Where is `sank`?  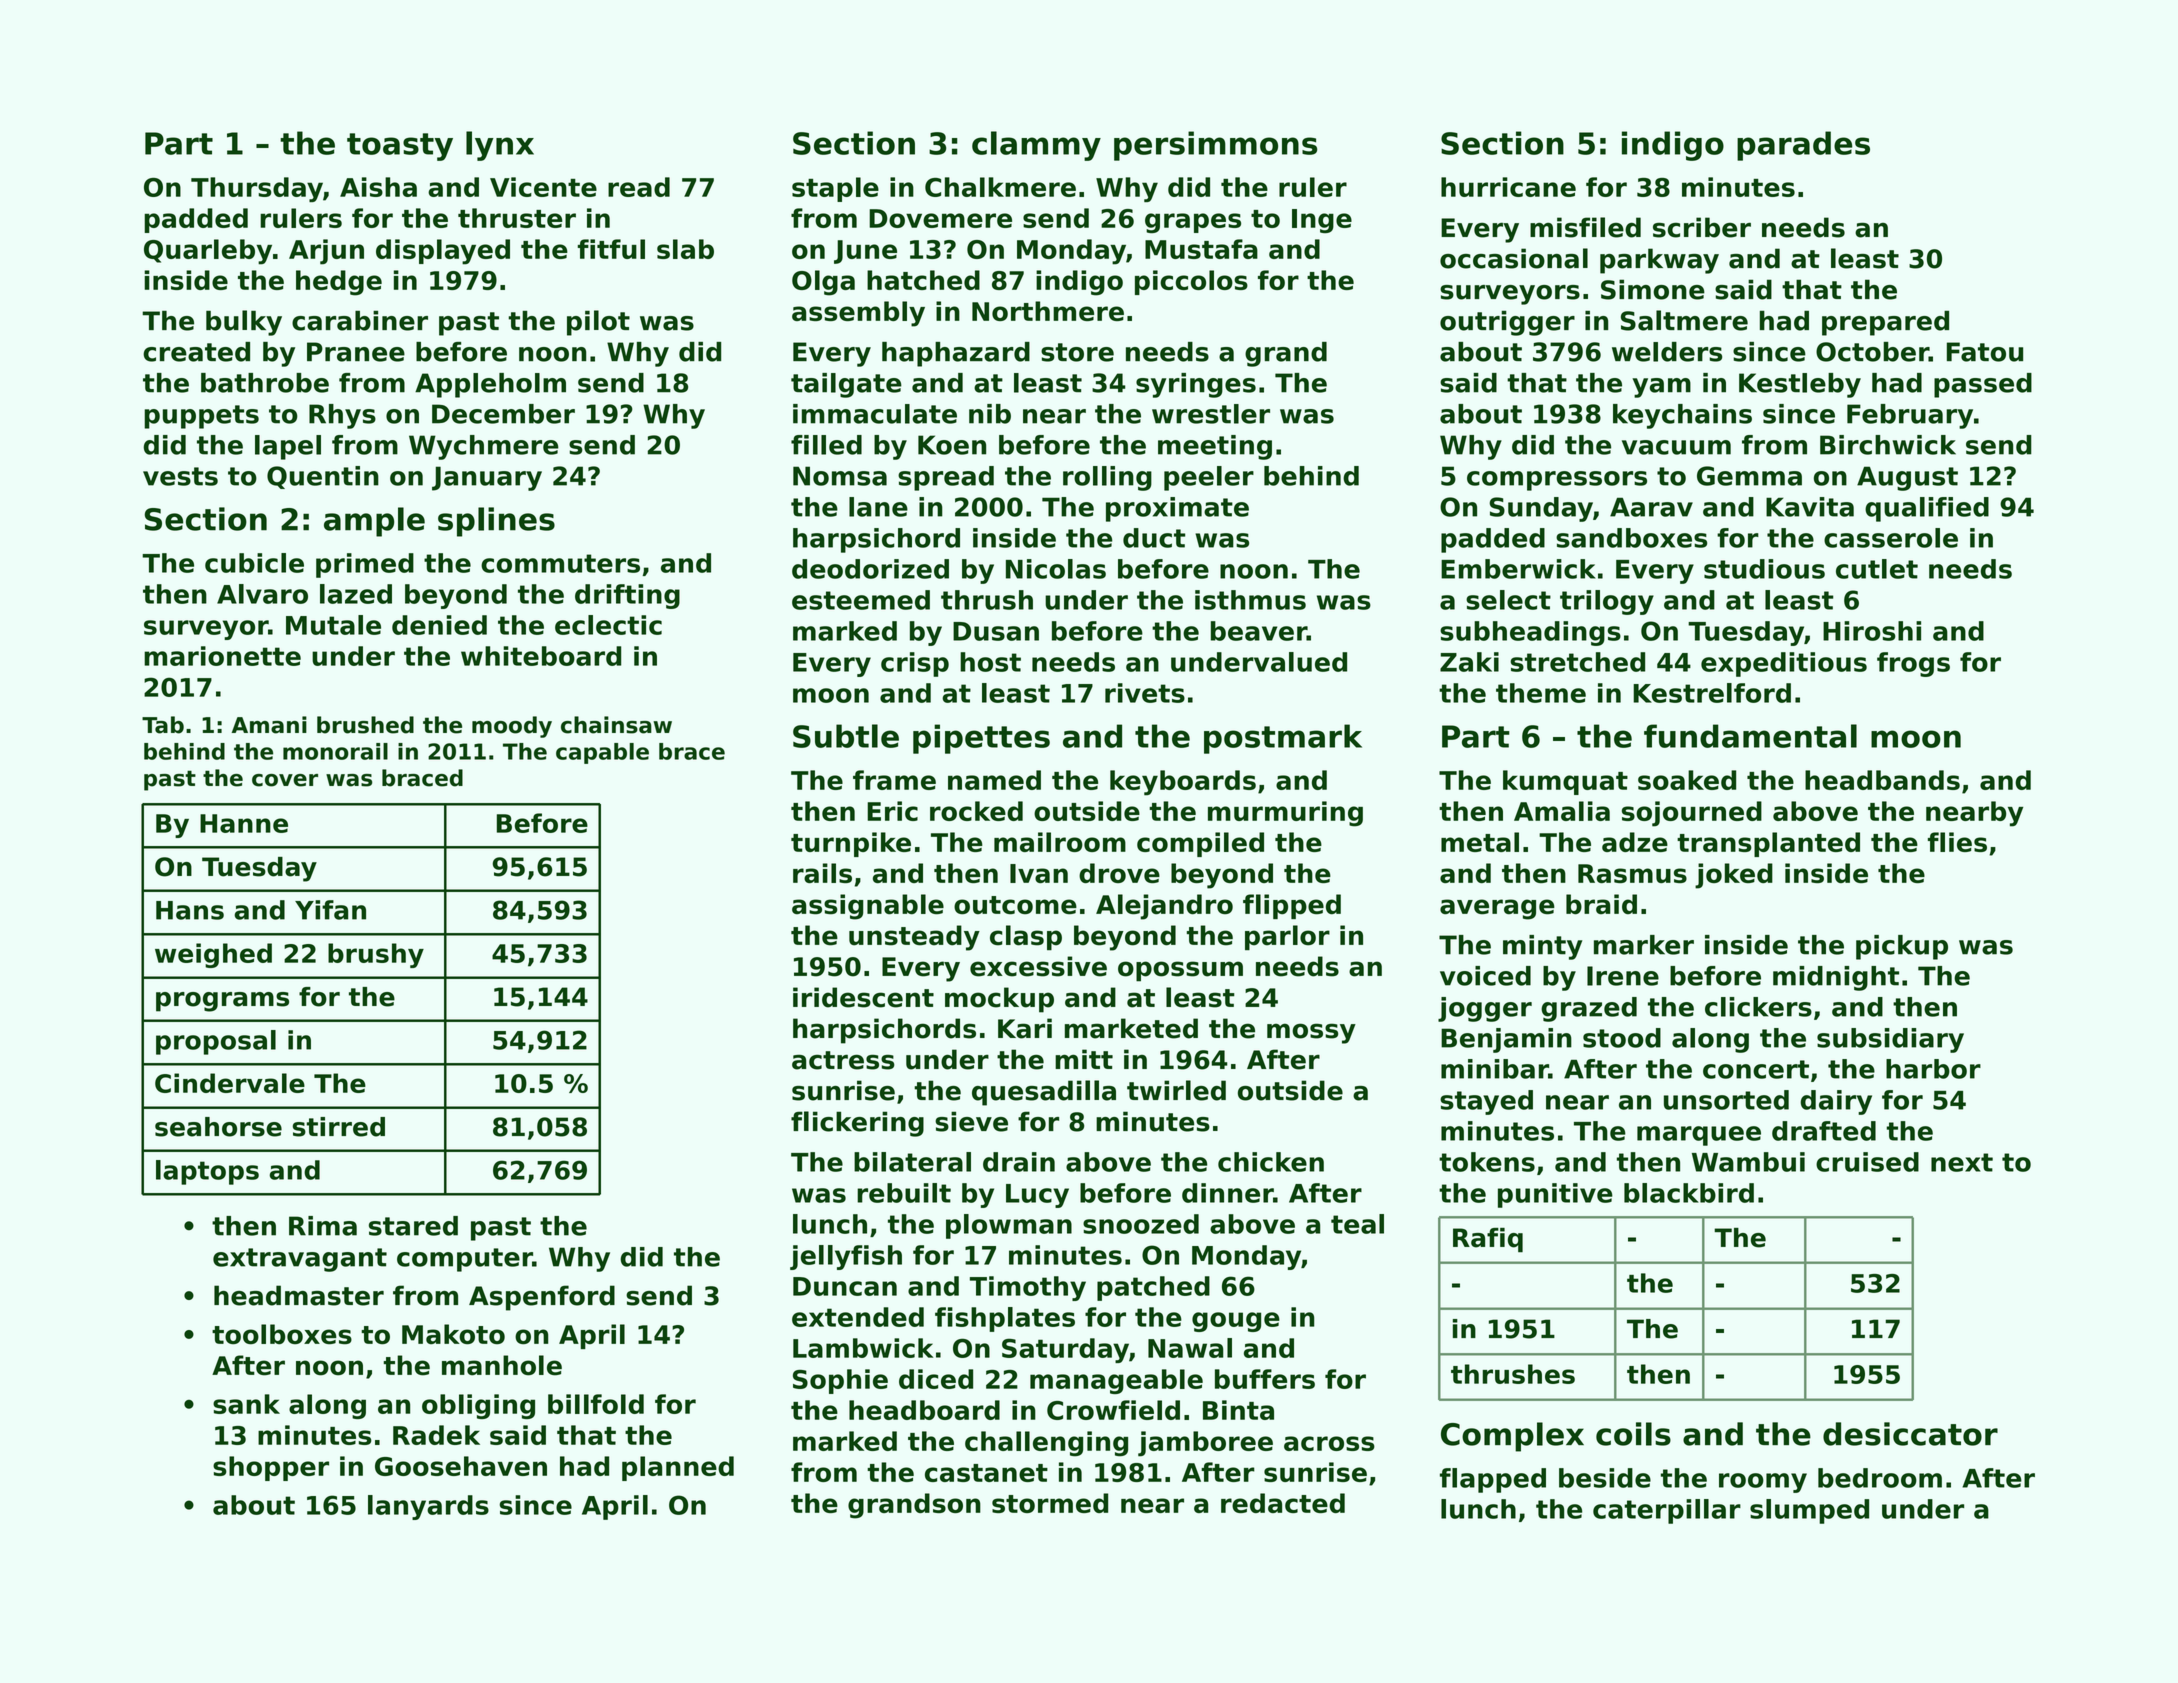 sank is located at coordinates (246, 1404).
